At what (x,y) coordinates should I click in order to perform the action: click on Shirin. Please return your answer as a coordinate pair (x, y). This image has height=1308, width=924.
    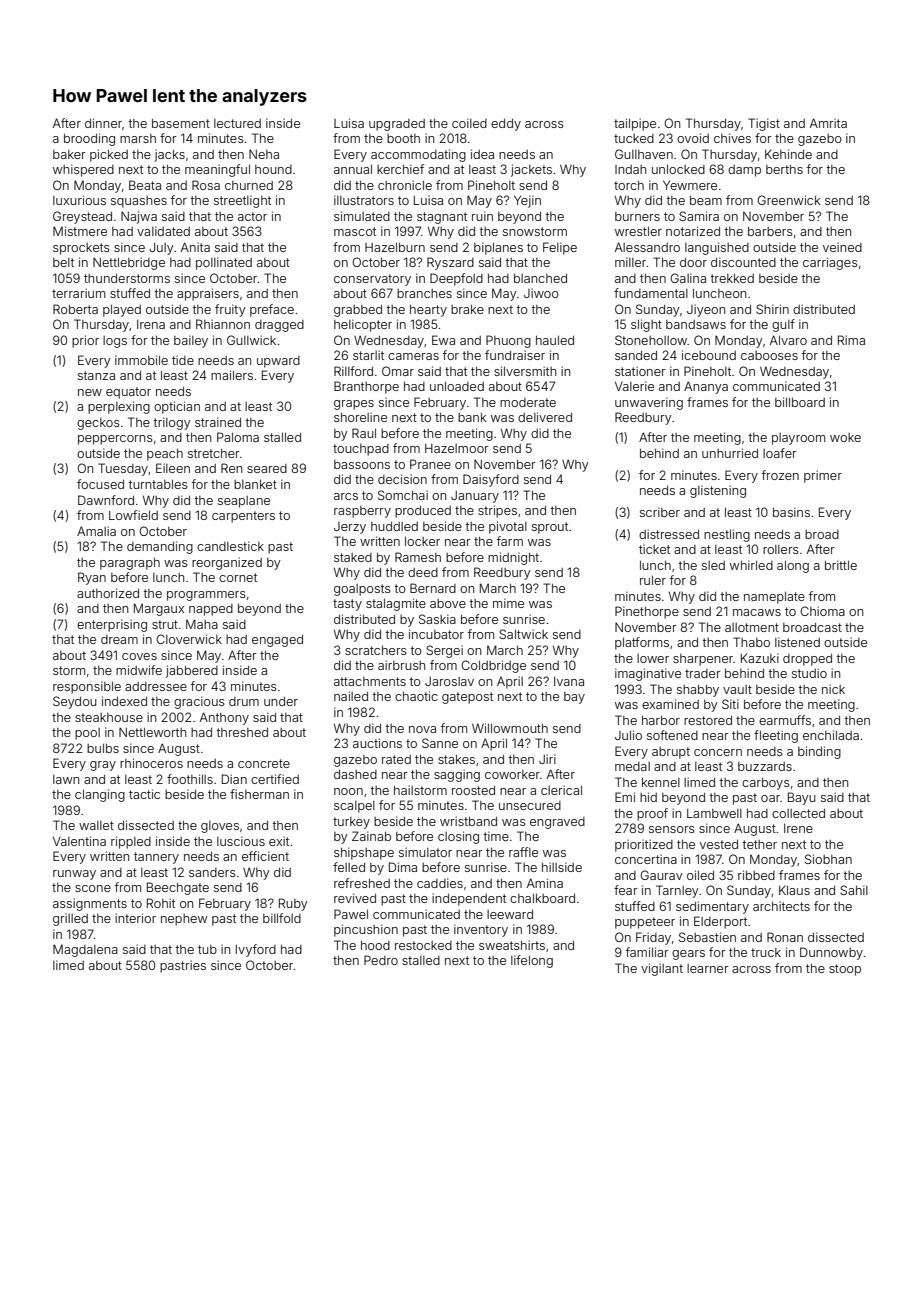
    Looking at the image, I should click on (772, 309).
